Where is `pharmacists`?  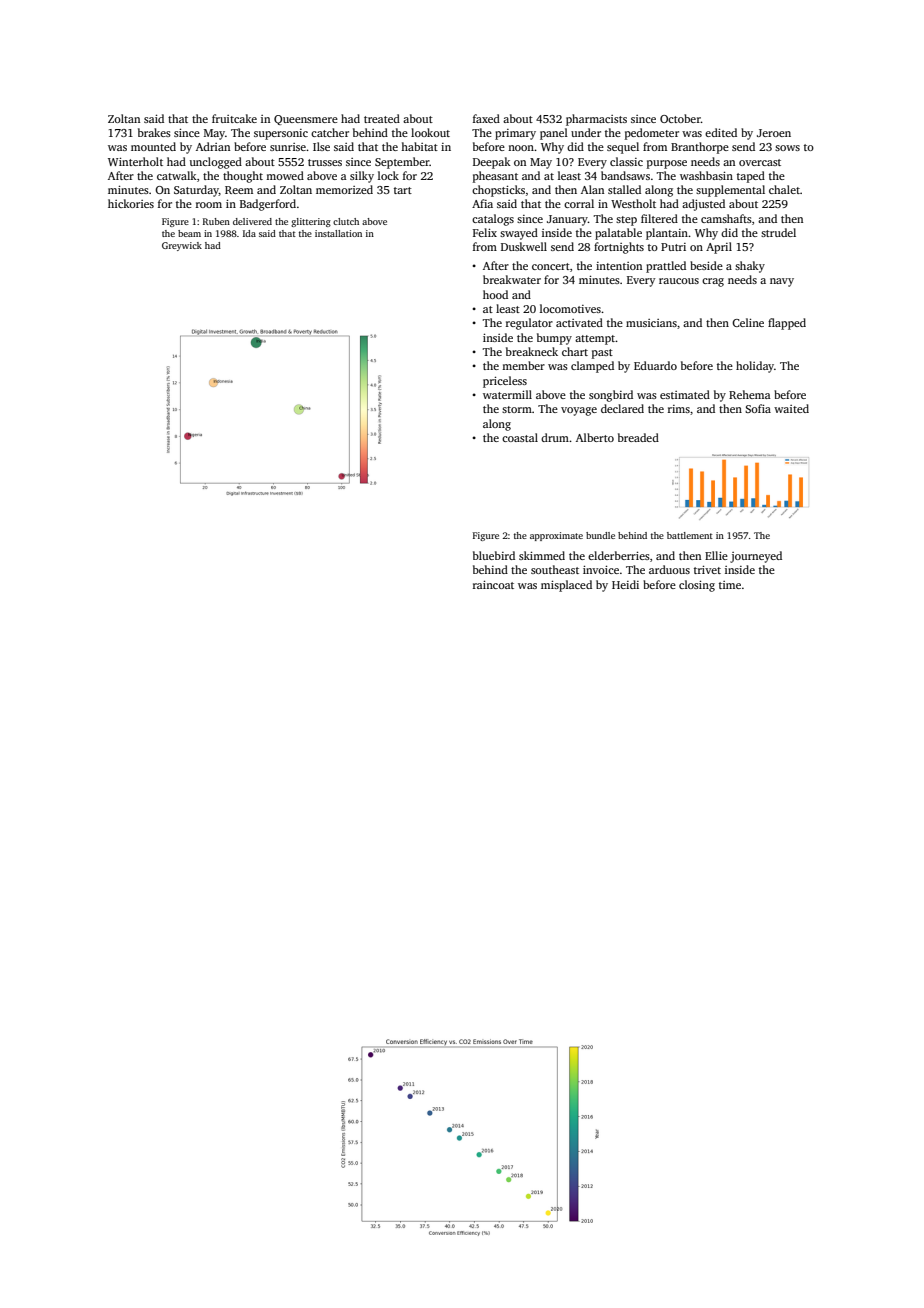
pharmacists is located at coordinates (596, 120).
